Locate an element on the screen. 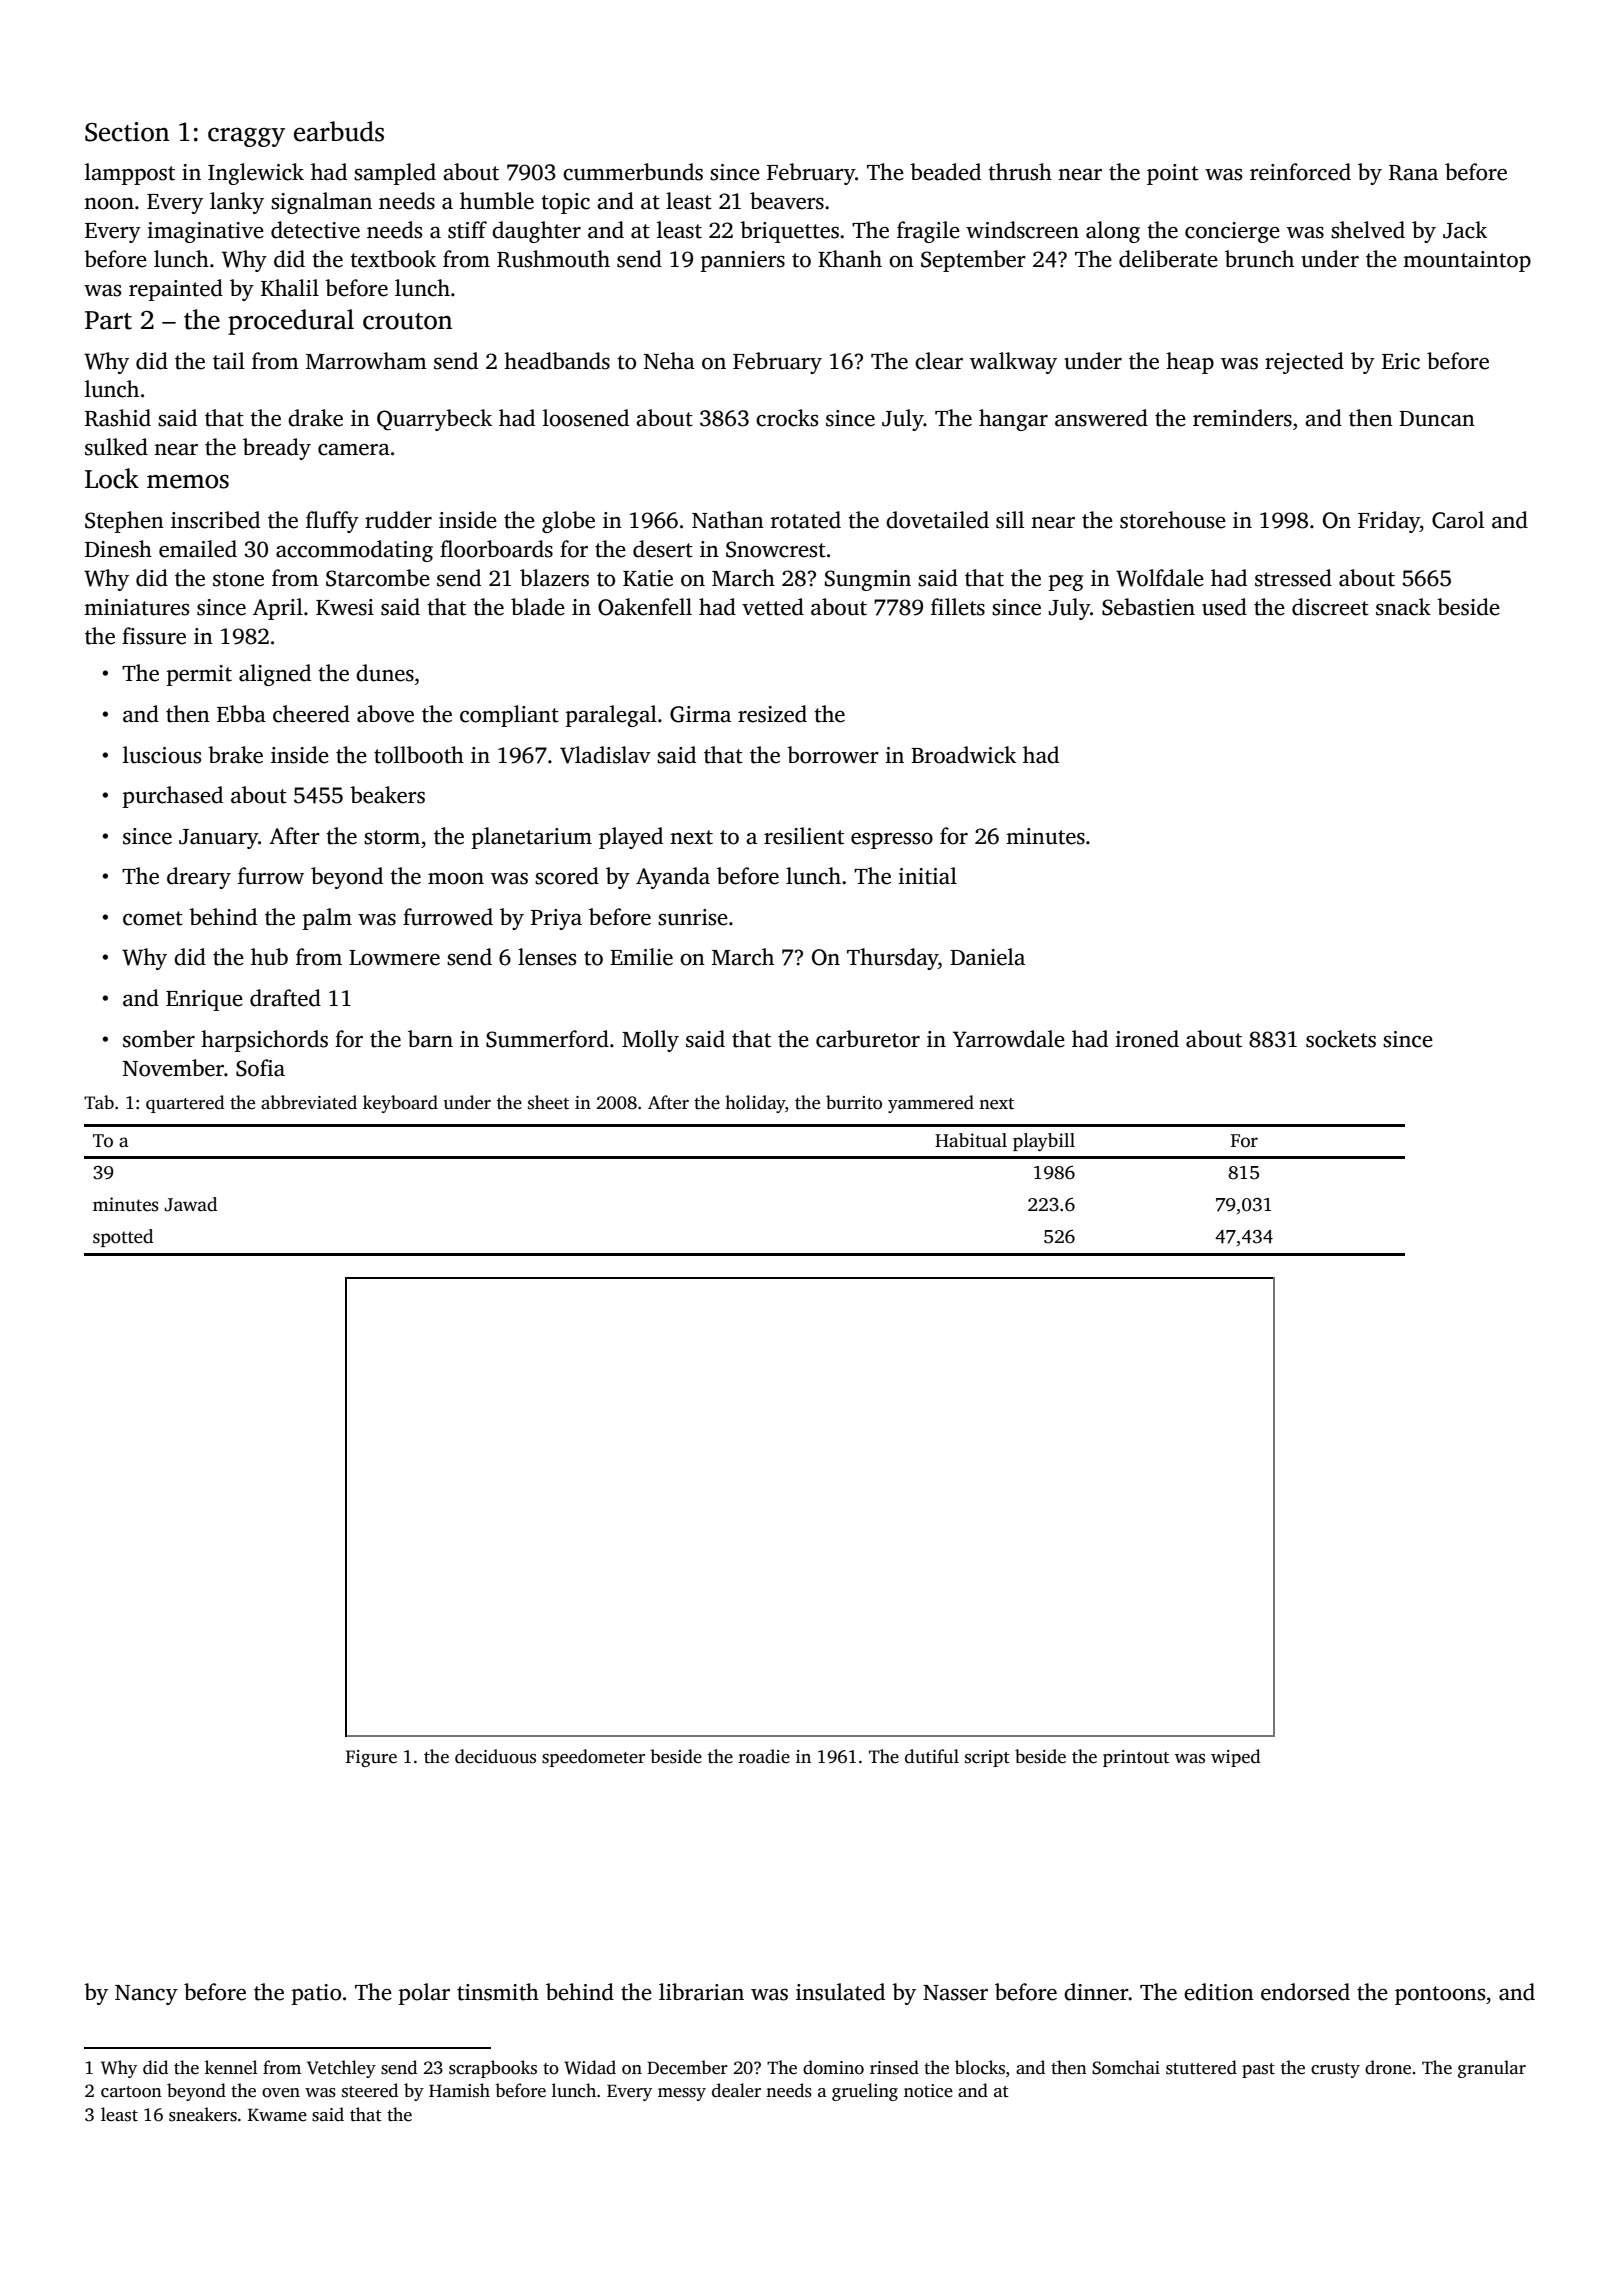 Image resolution: width=1620 pixels, height=2292 pixels. patio is located at coordinates (316, 1994).
